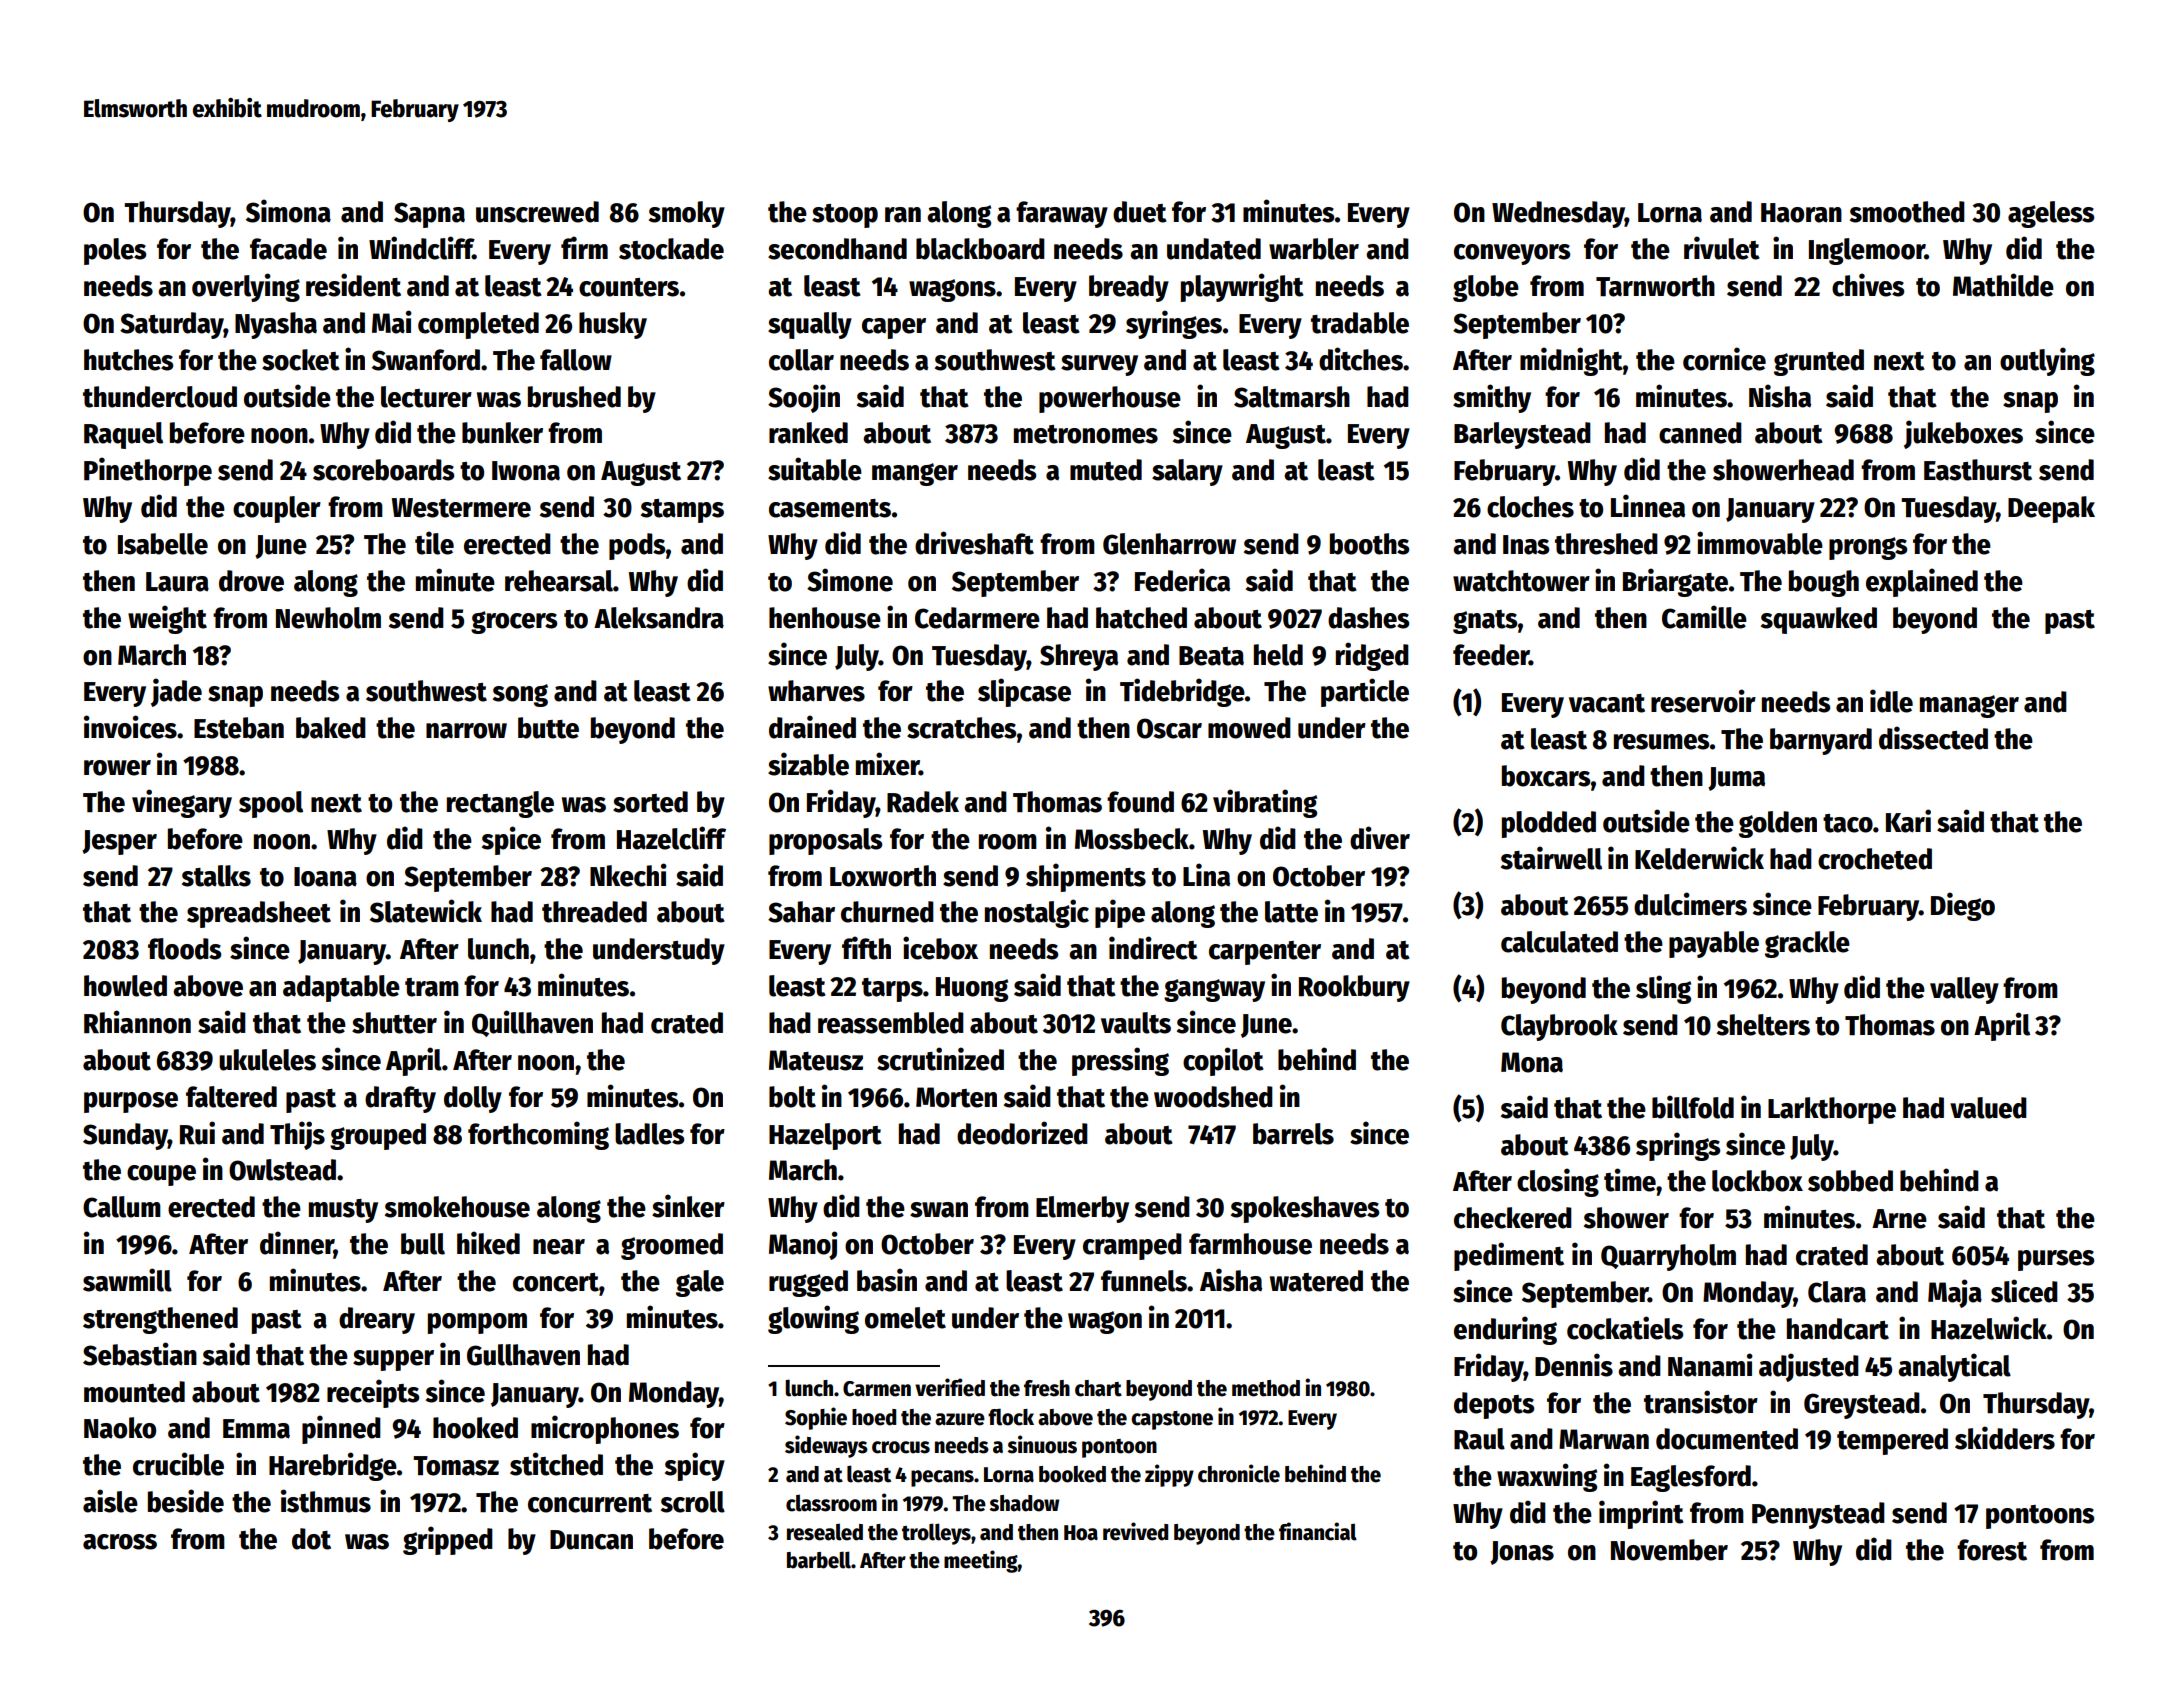 The height and width of the screenshot is (1683, 2178). Describe the element at coordinates (1314, 249) in the screenshot. I see `warbler` at that location.
